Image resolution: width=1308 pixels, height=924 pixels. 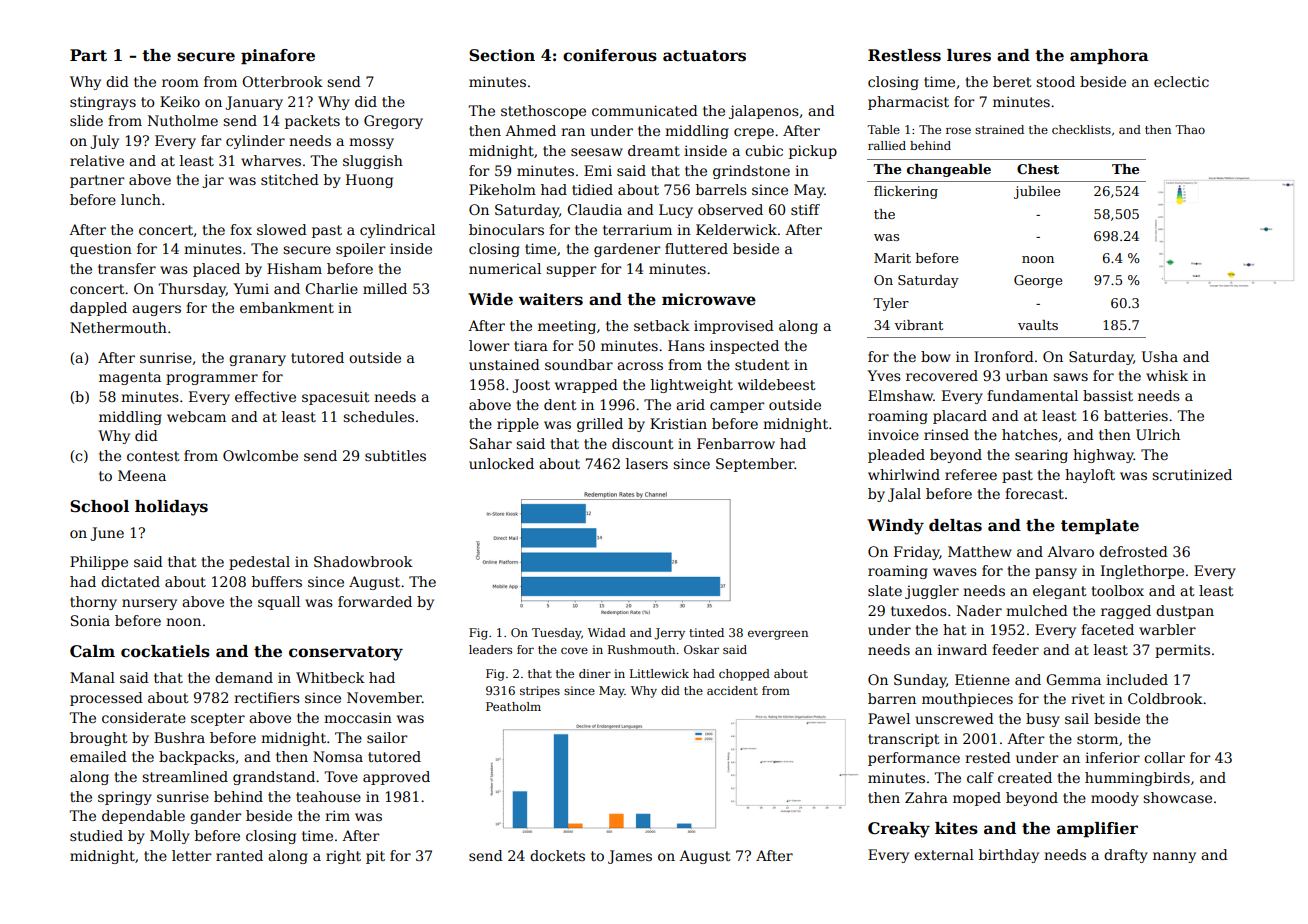 I want to click on pinafore, so click(x=278, y=57).
